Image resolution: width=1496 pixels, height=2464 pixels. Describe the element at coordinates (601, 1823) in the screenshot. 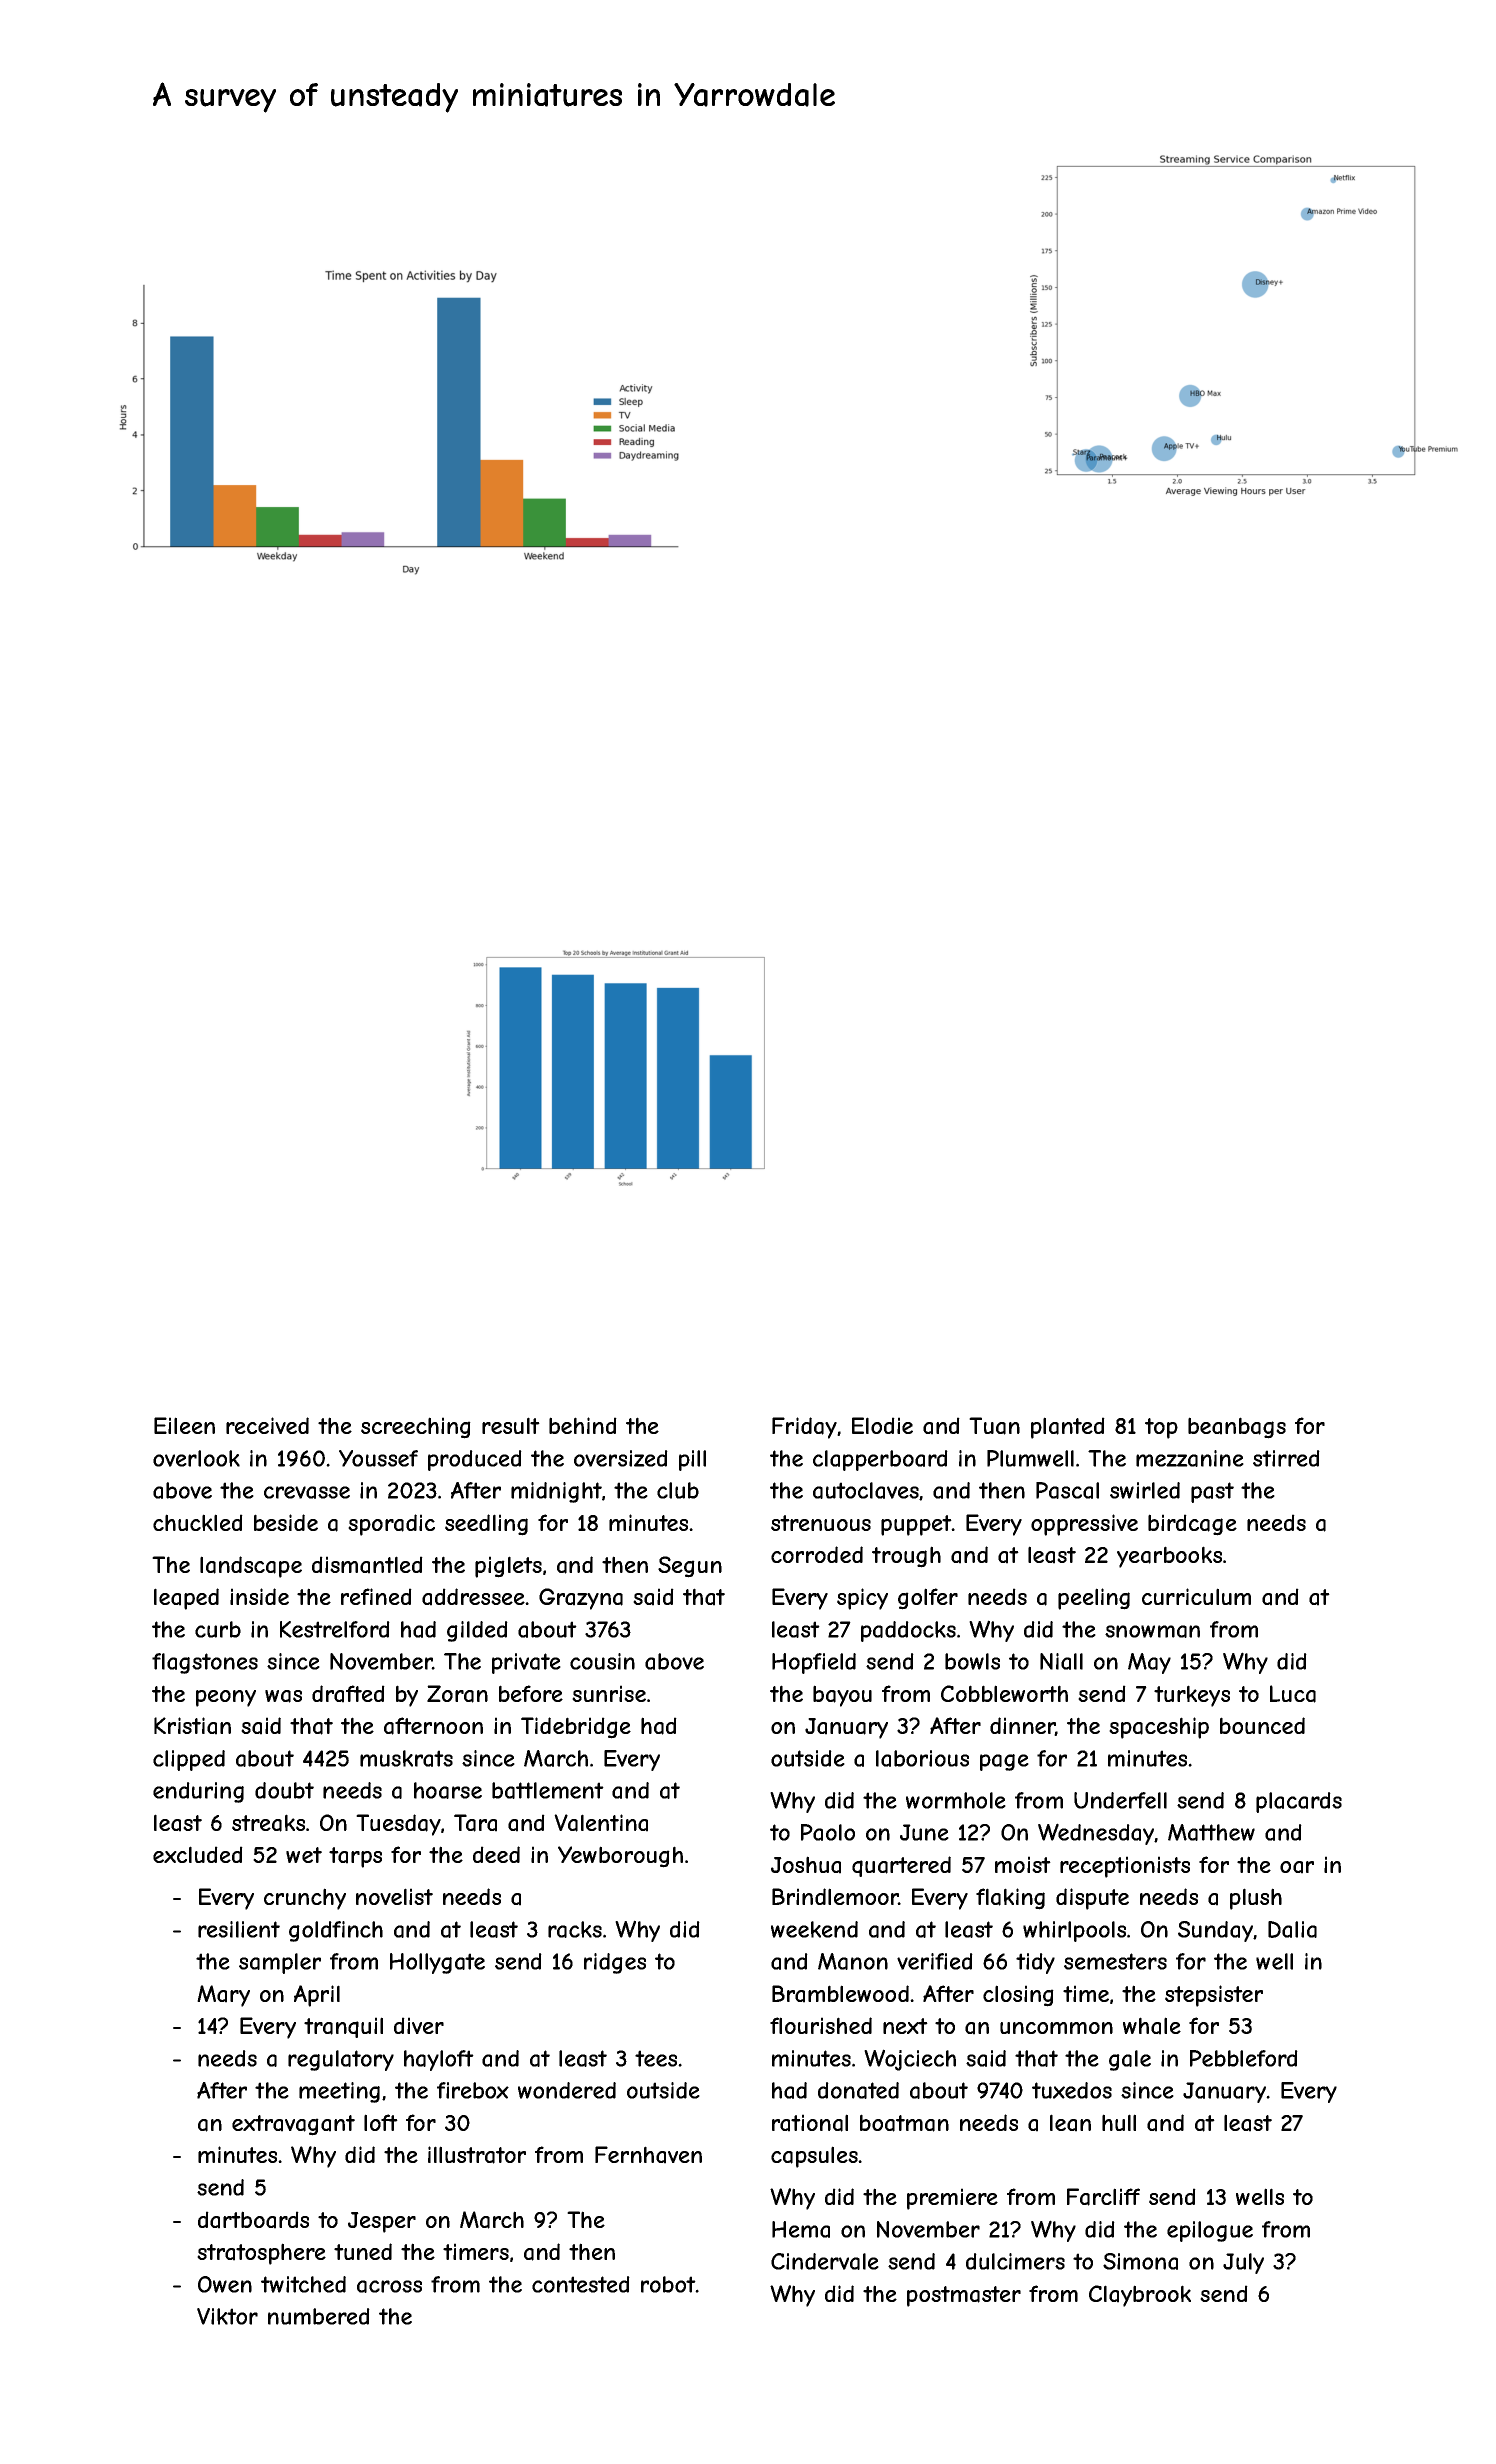

I see `Valentina` at that location.
